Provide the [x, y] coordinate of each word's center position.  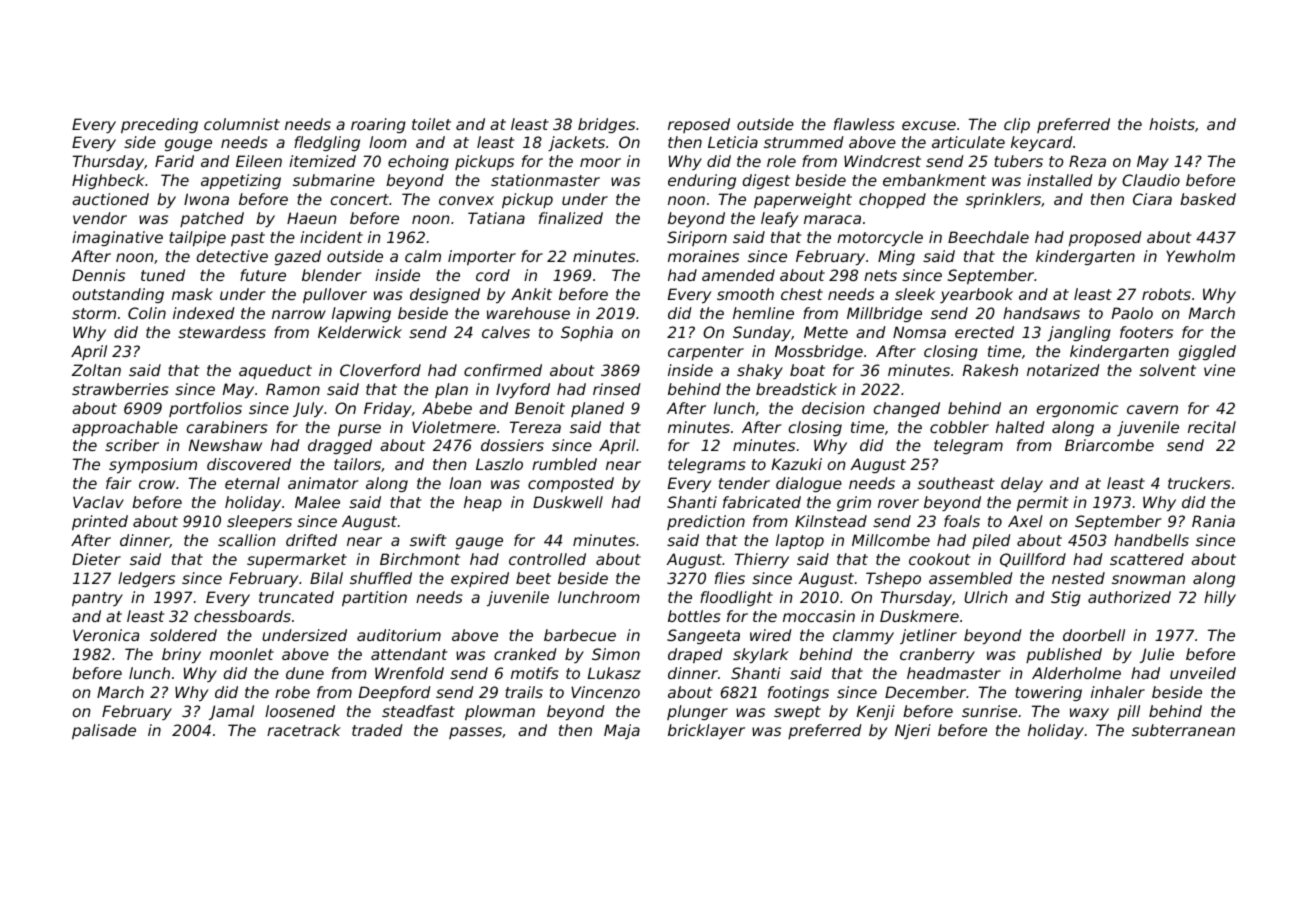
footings [798, 693]
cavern [1152, 409]
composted [571, 484]
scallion [247, 540]
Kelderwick [360, 332]
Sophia [587, 333]
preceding [159, 125]
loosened [300, 711]
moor [600, 162]
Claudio [1151, 180]
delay [1022, 484]
